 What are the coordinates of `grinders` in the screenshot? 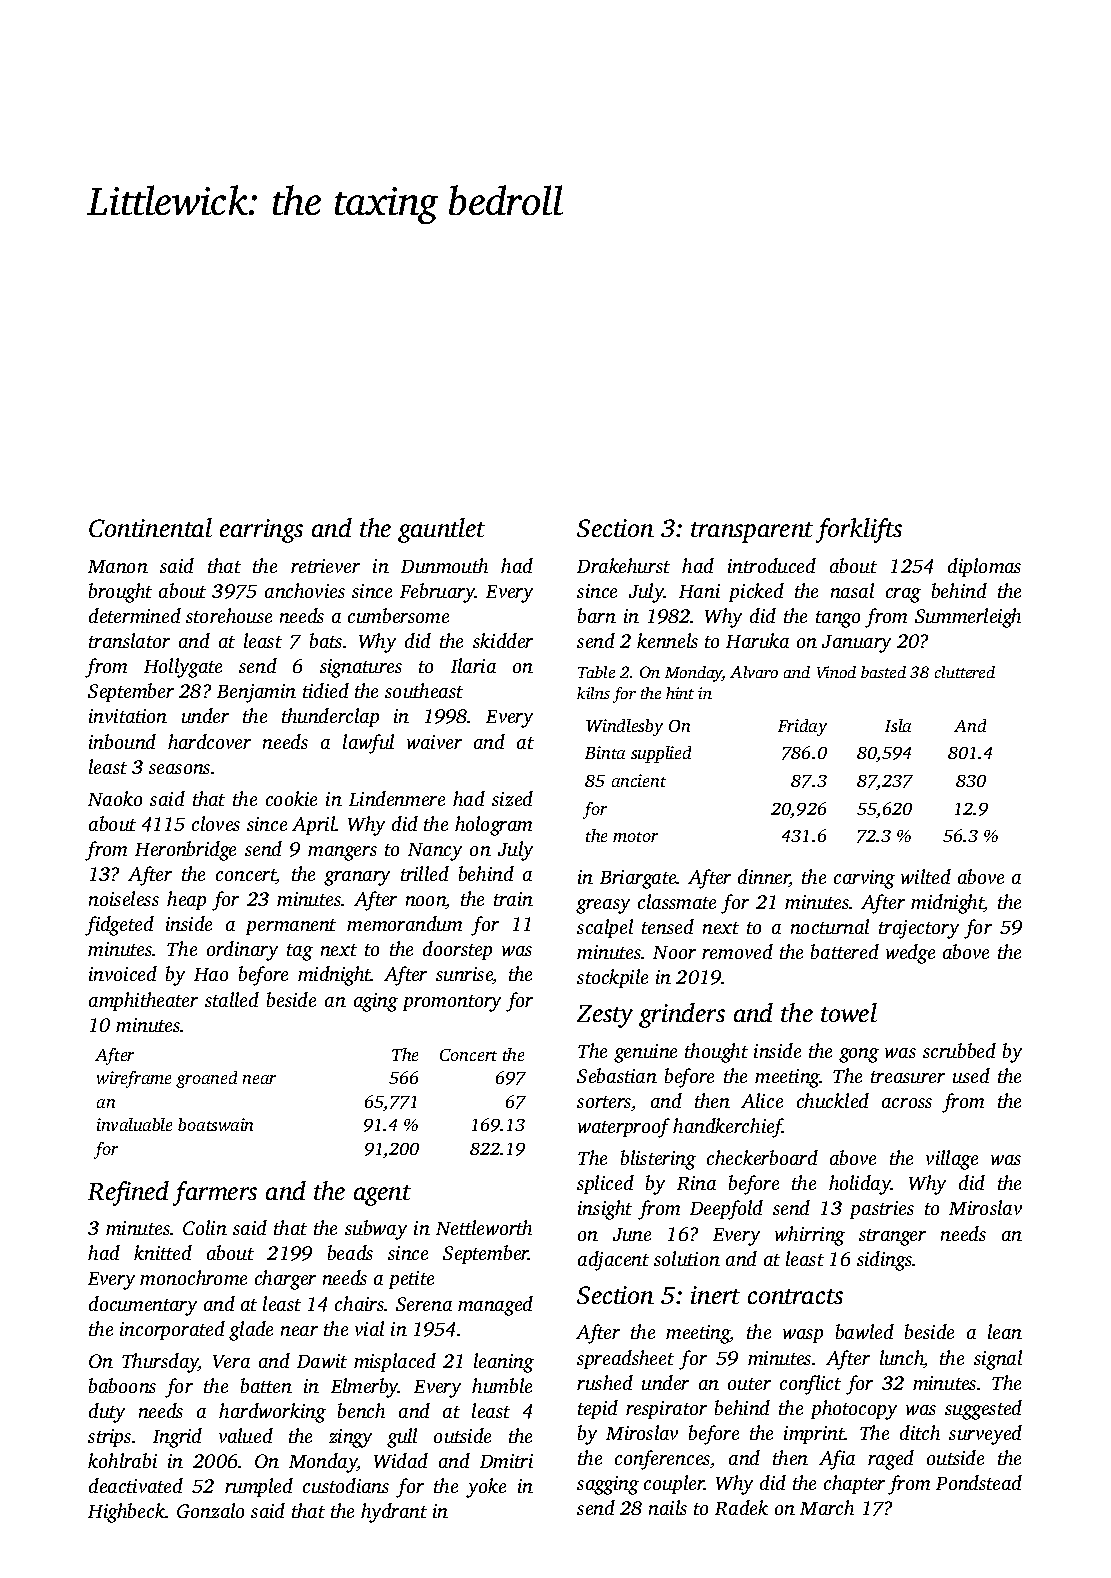 It's located at (682, 1015).
